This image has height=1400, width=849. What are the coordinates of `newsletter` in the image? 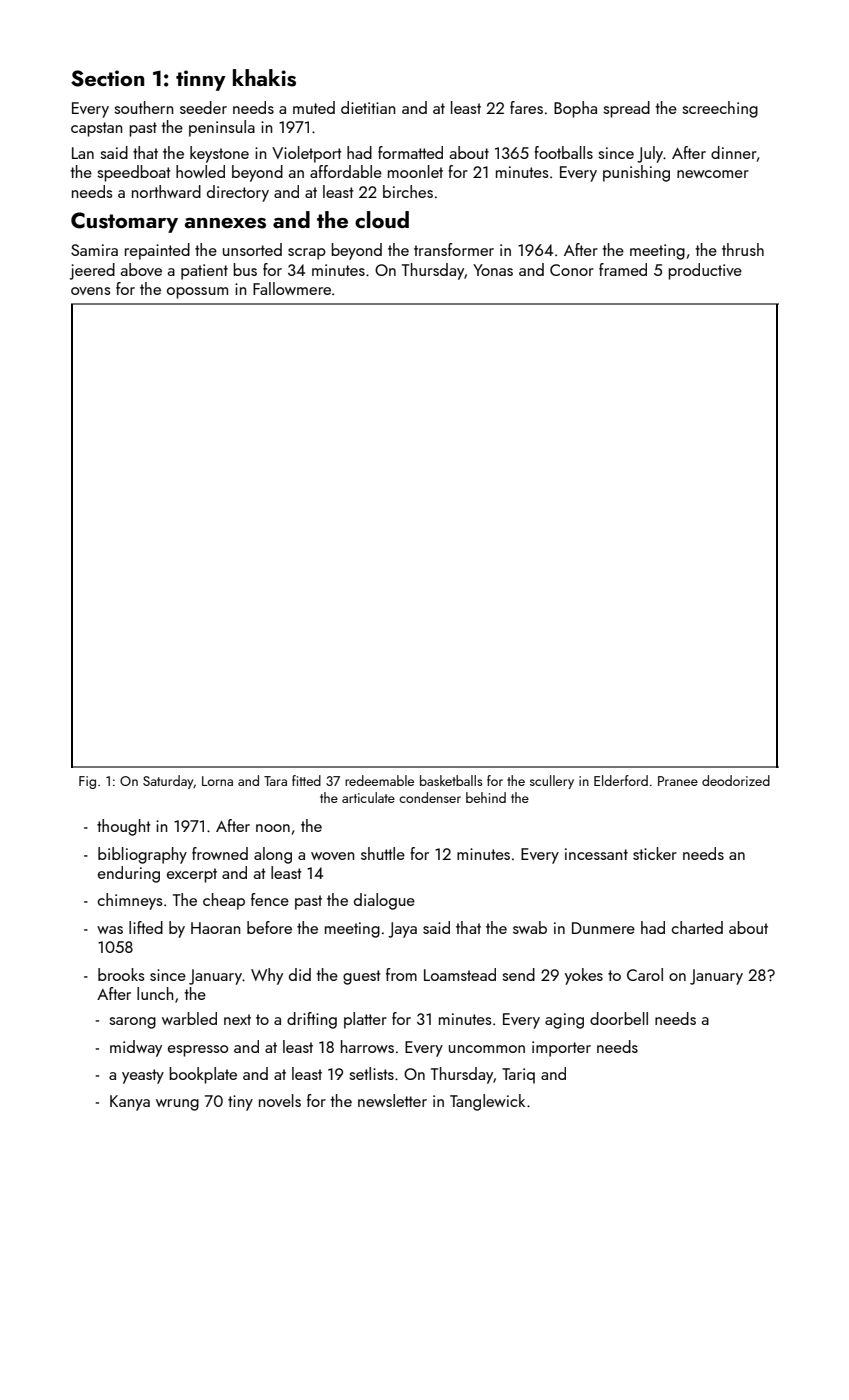 It's located at (392, 1100).
